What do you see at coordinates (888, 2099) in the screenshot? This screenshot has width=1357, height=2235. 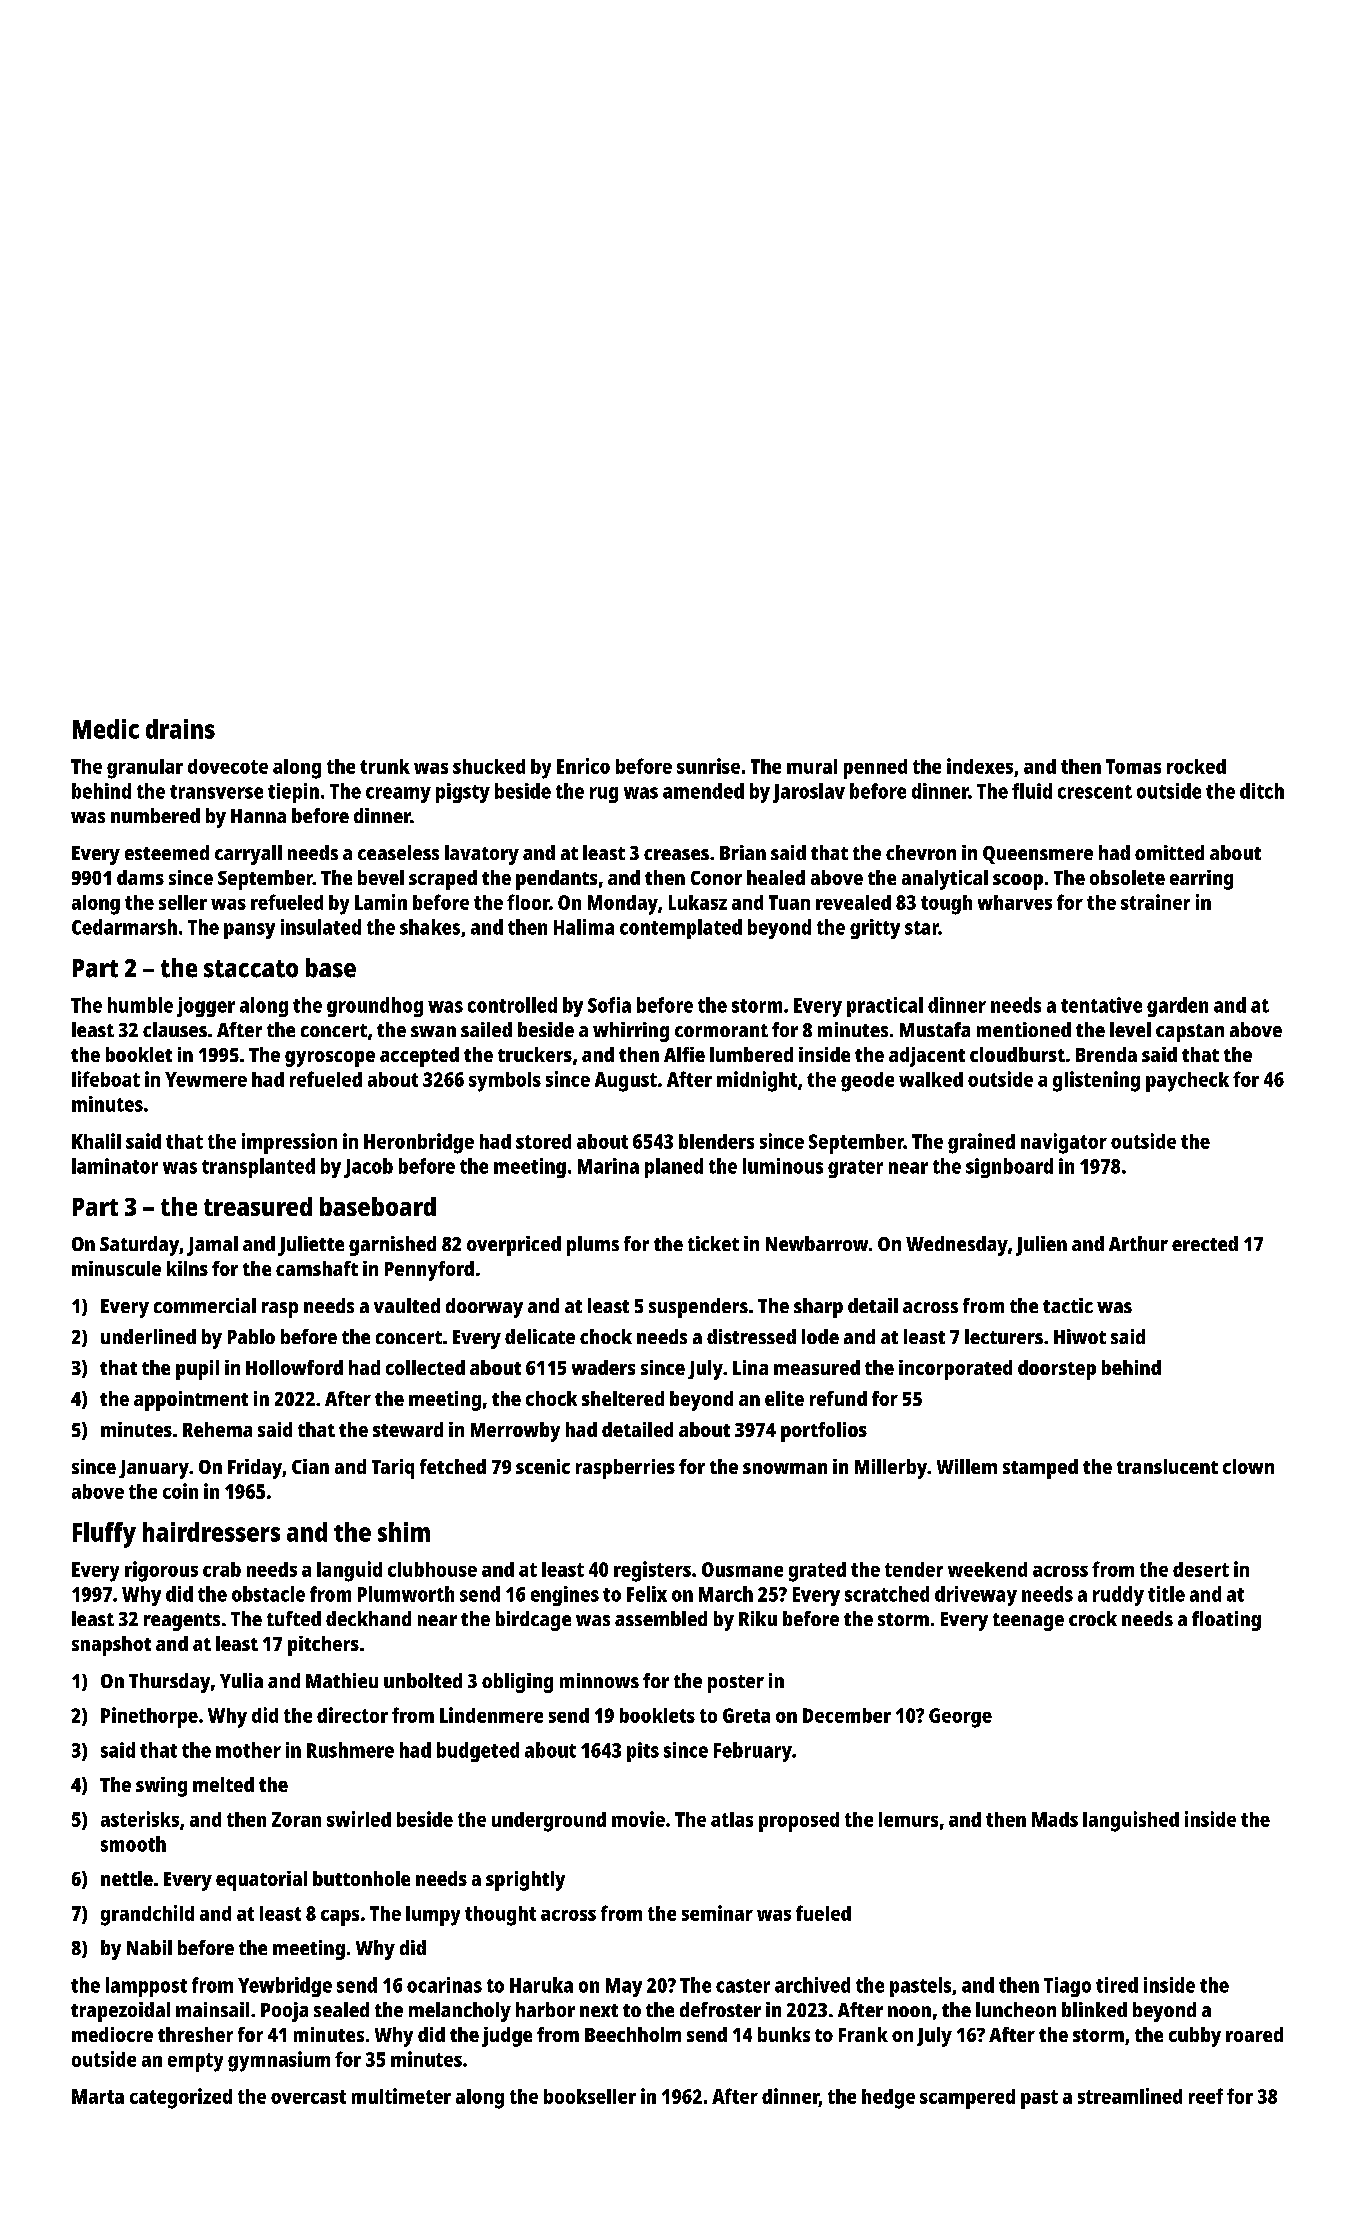 I see `hedge` at bounding box center [888, 2099].
